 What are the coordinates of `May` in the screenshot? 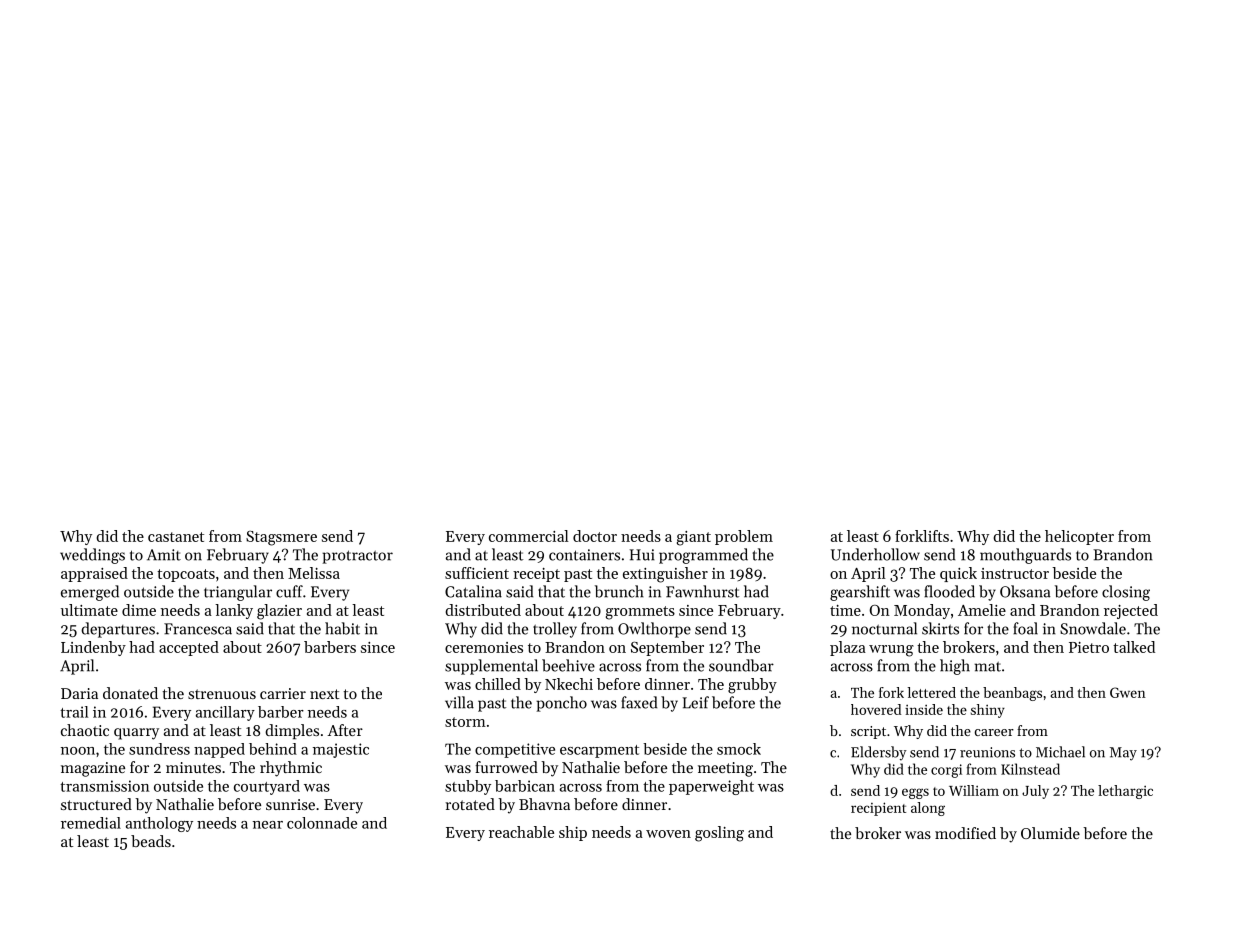 It's located at (1123, 754).
